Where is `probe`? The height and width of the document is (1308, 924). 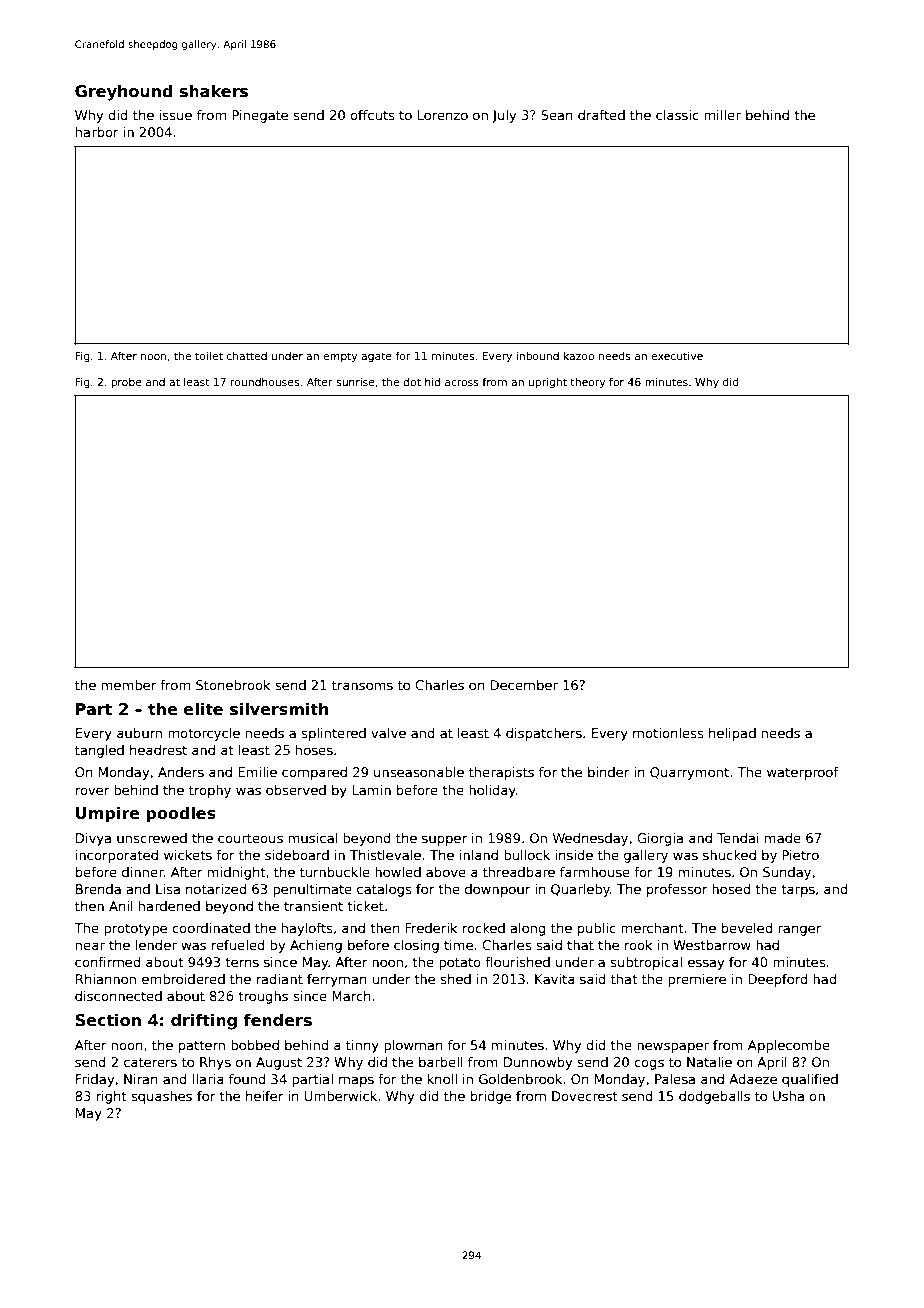
probe is located at coordinates (126, 383).
